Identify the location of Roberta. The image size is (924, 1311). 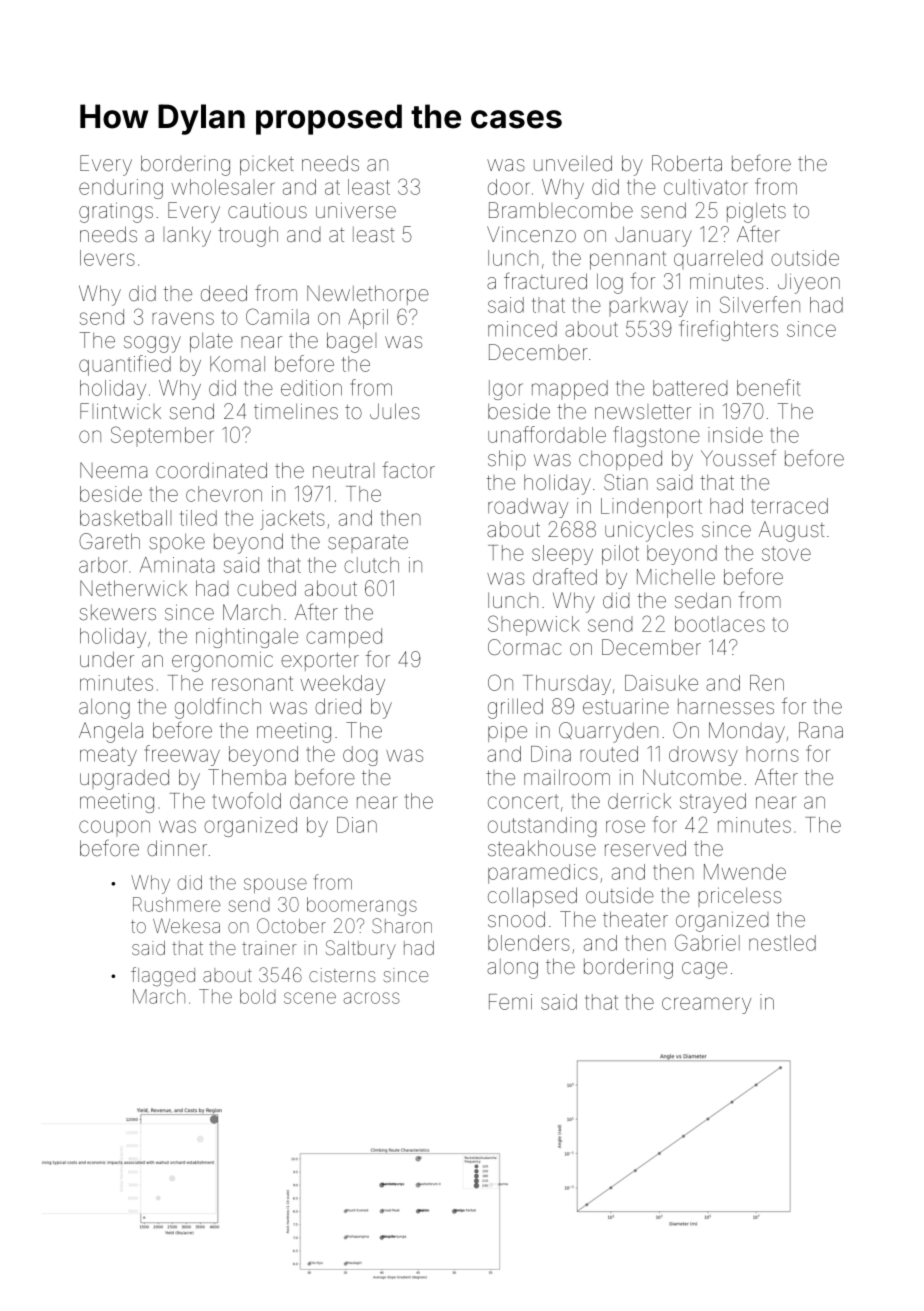
(687, 163).
